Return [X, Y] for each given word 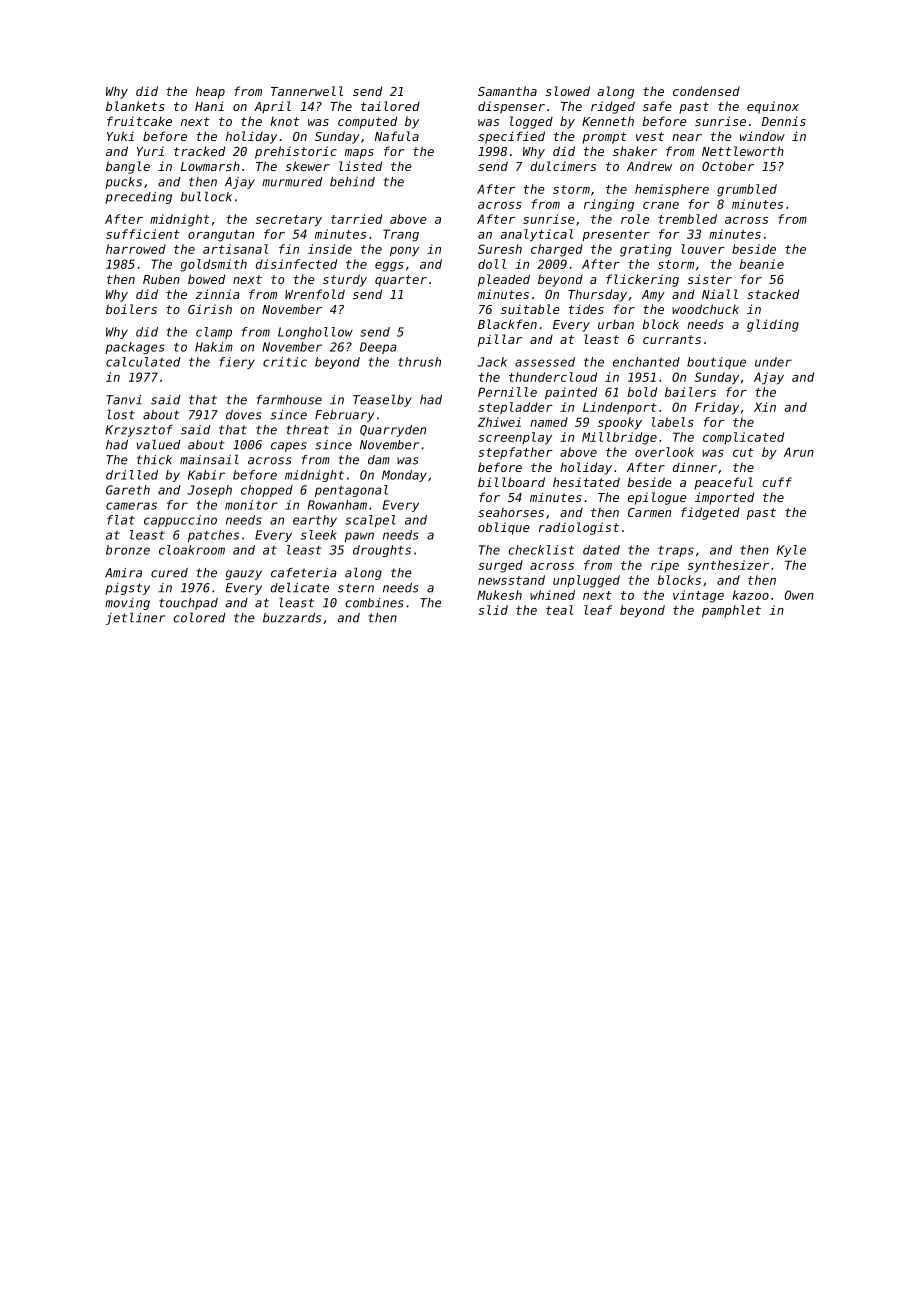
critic [285, 362]
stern [356, 588]
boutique [716, 363]
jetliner [135, 618]
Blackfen [507, 324]
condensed [706, 91]
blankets [135, 106]
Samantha [507, 91]
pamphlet [731, 611]
